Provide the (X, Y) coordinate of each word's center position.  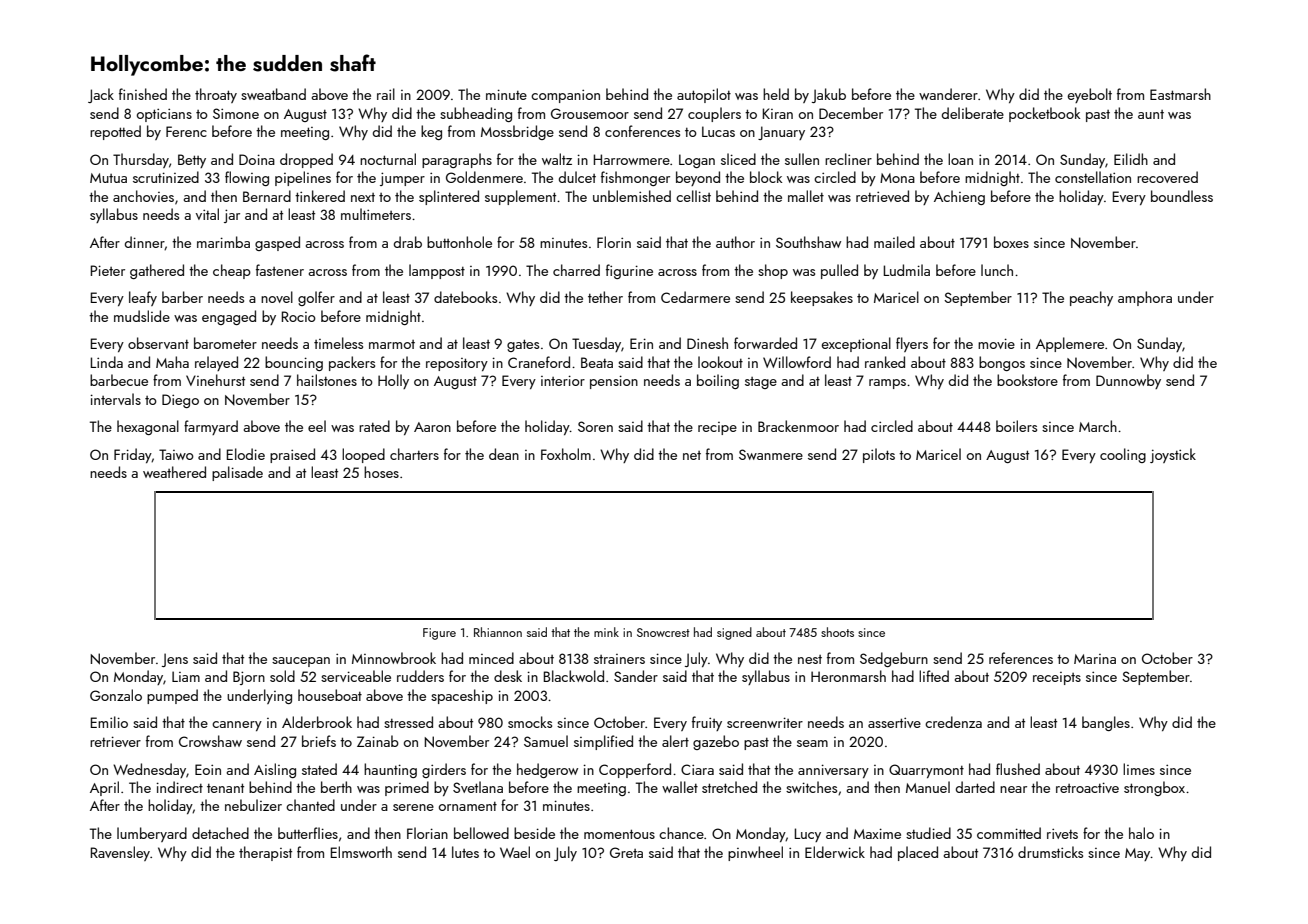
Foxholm (566, 454)
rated (374, 426)
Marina (1095, 659)
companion (565, 96)
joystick (1173, 455)
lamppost (437, 271)
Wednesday (149, 770)
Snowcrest (663, 632)
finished (143, 94)
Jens (175, 660)
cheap (232, 271)
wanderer (948, 94)
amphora (1145, 298)
